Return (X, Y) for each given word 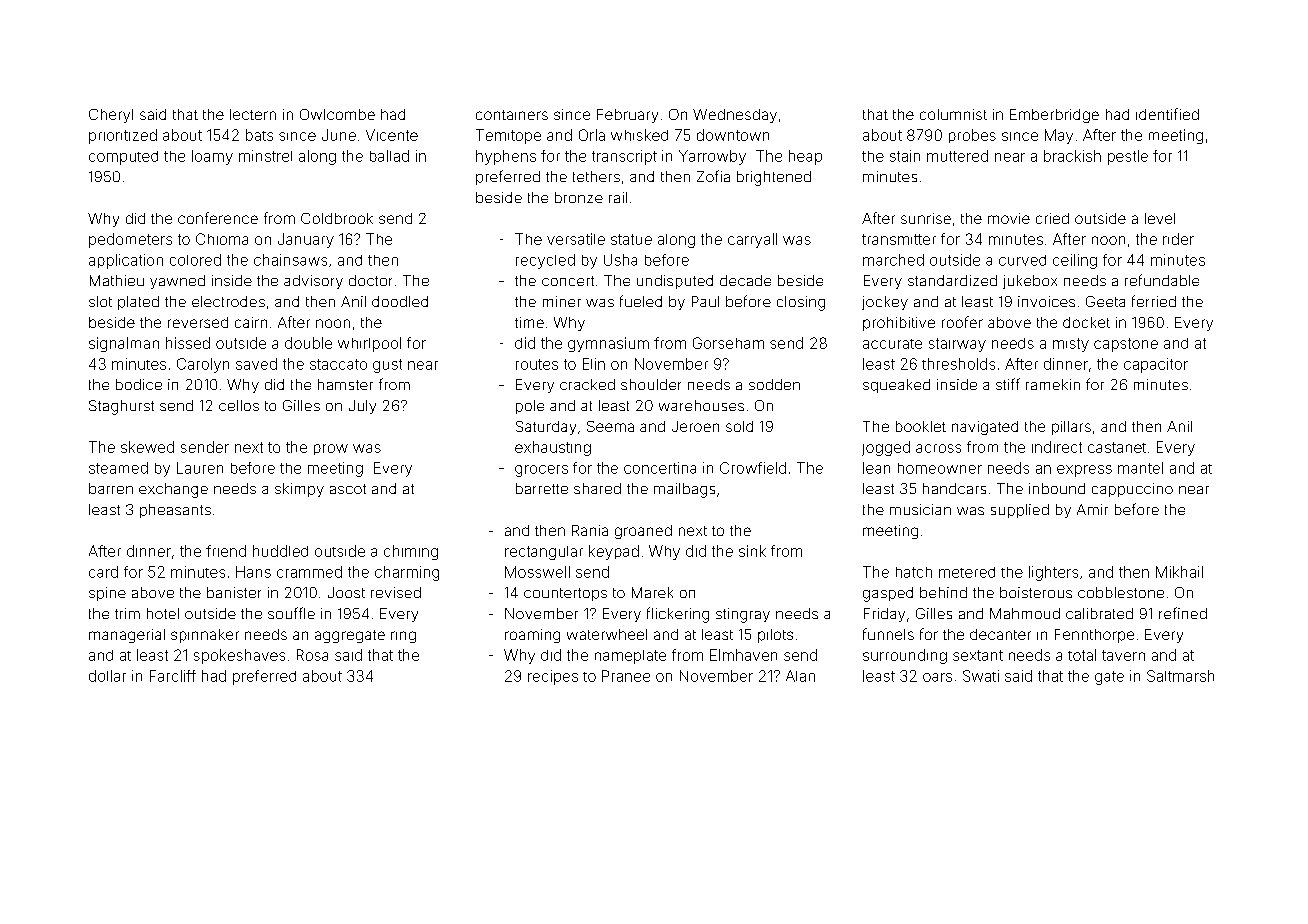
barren (111, 488)
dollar (107, 676)
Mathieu (117, 280)
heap (805, 157)
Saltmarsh (1180, 676)
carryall (752, 240)
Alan (800, 676)
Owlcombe (337, 114)
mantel (1140, 468)
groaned (643, 532)
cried (1052, 218)
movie (1009, 218)
